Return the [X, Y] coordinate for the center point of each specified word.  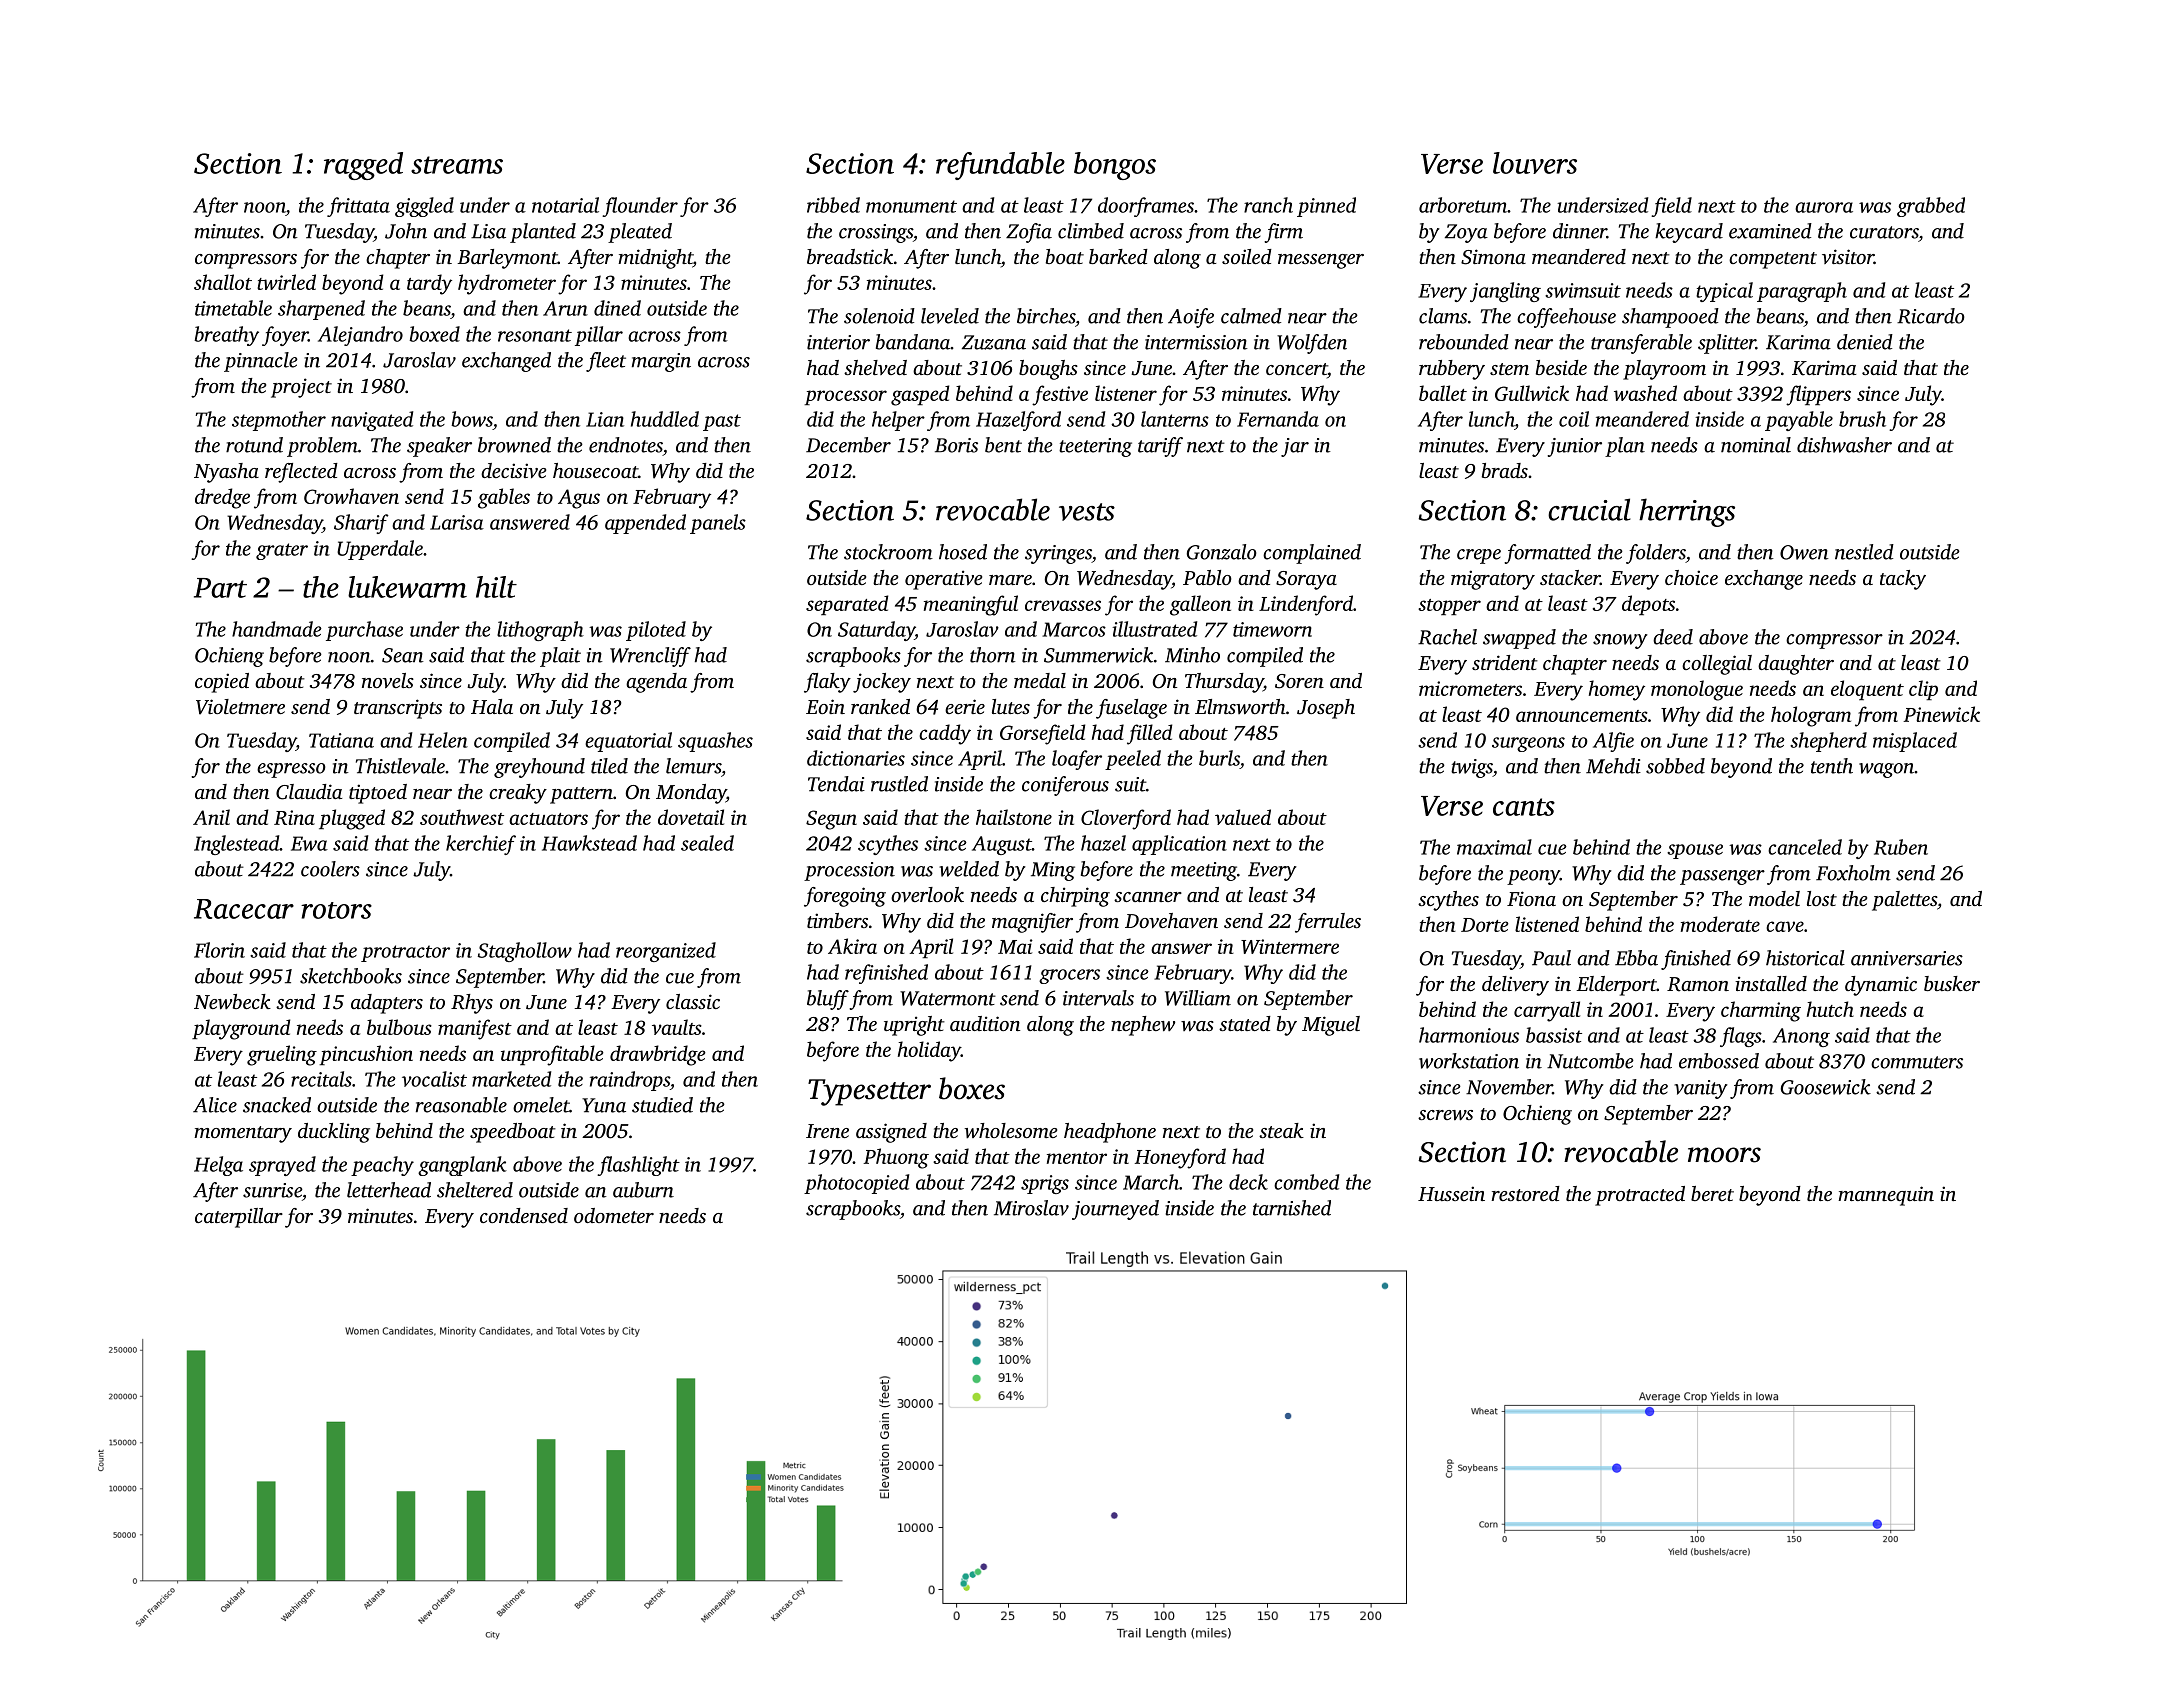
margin [661, 362]
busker [1952, 983]
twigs [1472, 768]
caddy [945, 734]
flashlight [638, 1166]
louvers [1535, 163]
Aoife [1191, 318]
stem [1509, 369]
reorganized [666, 952]
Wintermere [1290, 946]
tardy [429, 284]
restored [1525, 1193]
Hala [492, 706]
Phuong [896, 1158]
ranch [1268, 205]
